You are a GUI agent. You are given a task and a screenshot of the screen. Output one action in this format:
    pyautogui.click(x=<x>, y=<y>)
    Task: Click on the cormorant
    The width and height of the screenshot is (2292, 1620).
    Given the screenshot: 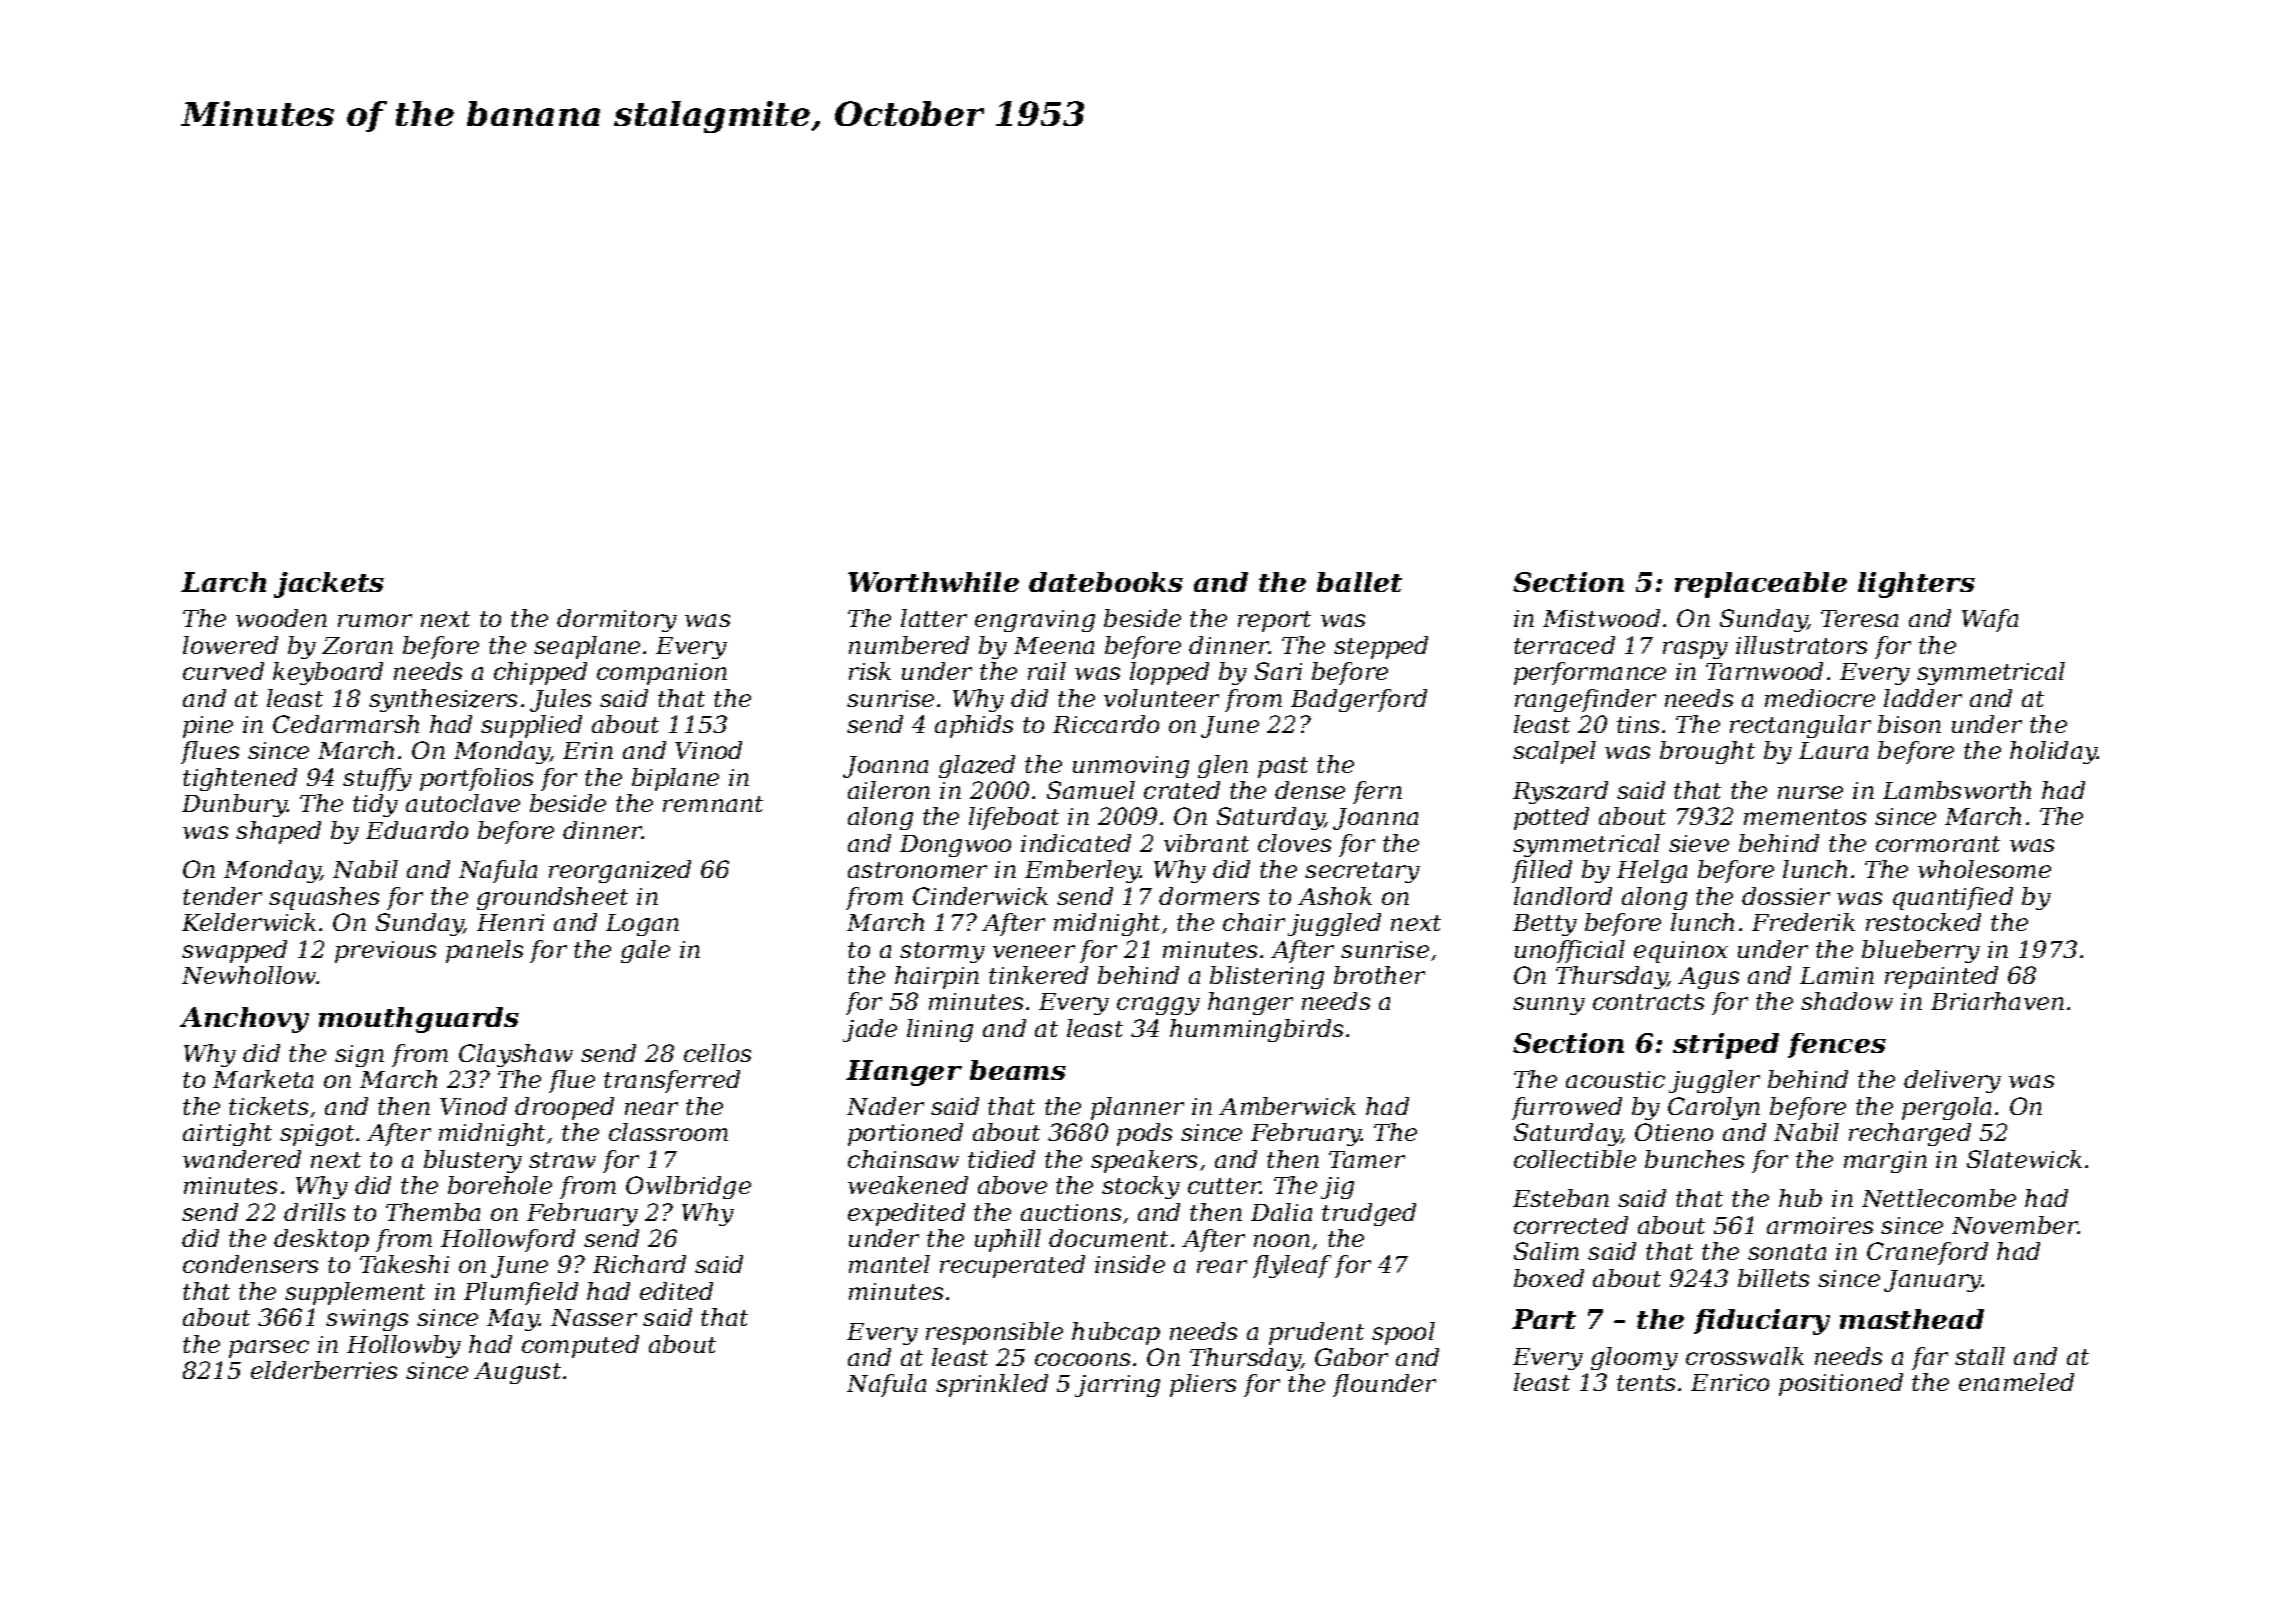 What is the action you would take?
    pyautogui.click(x=1938, y=844)
